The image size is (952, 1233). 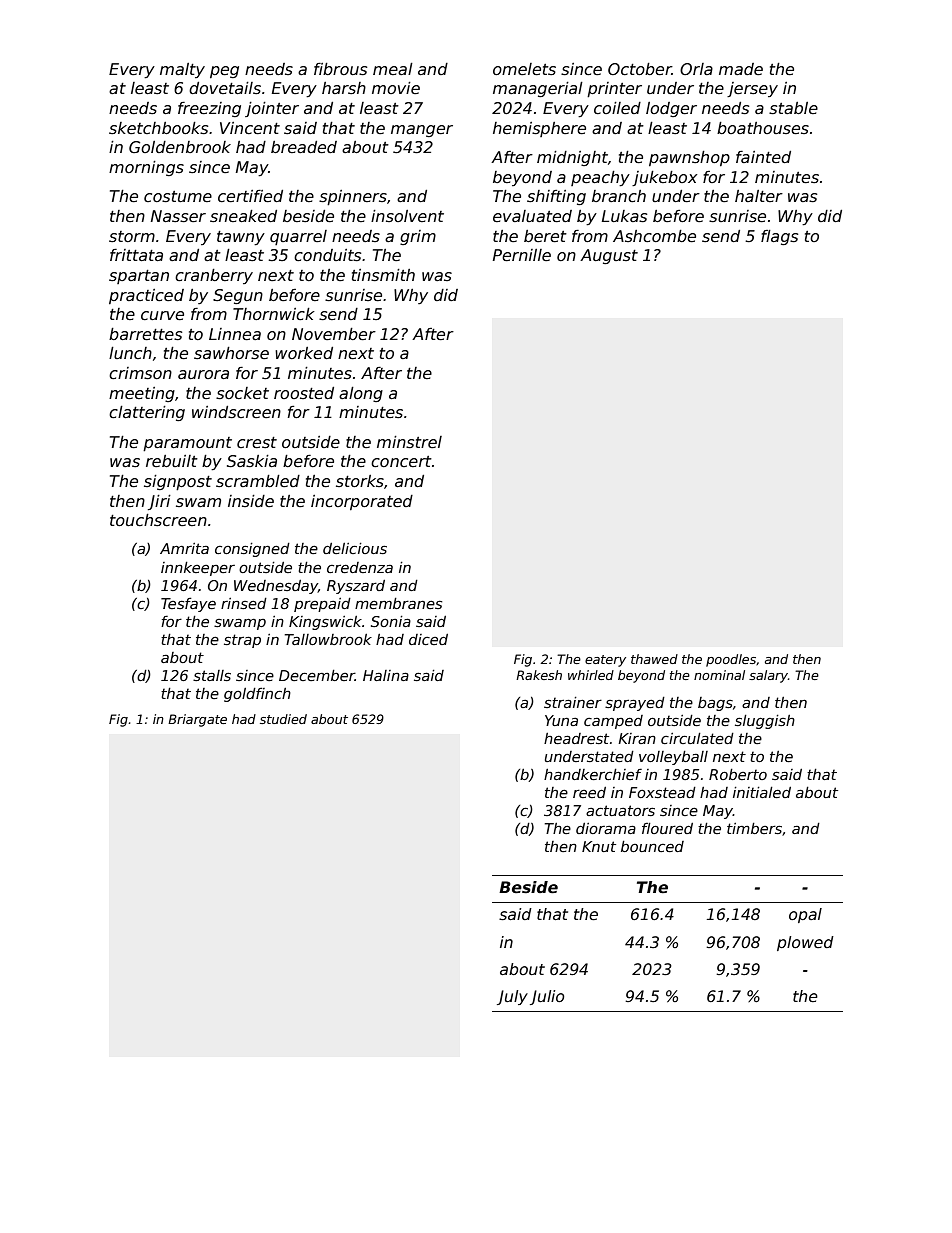 What do you see at coordinates (524, 69) in the image?
I see `omelets` at bounding box center [524, 69].
